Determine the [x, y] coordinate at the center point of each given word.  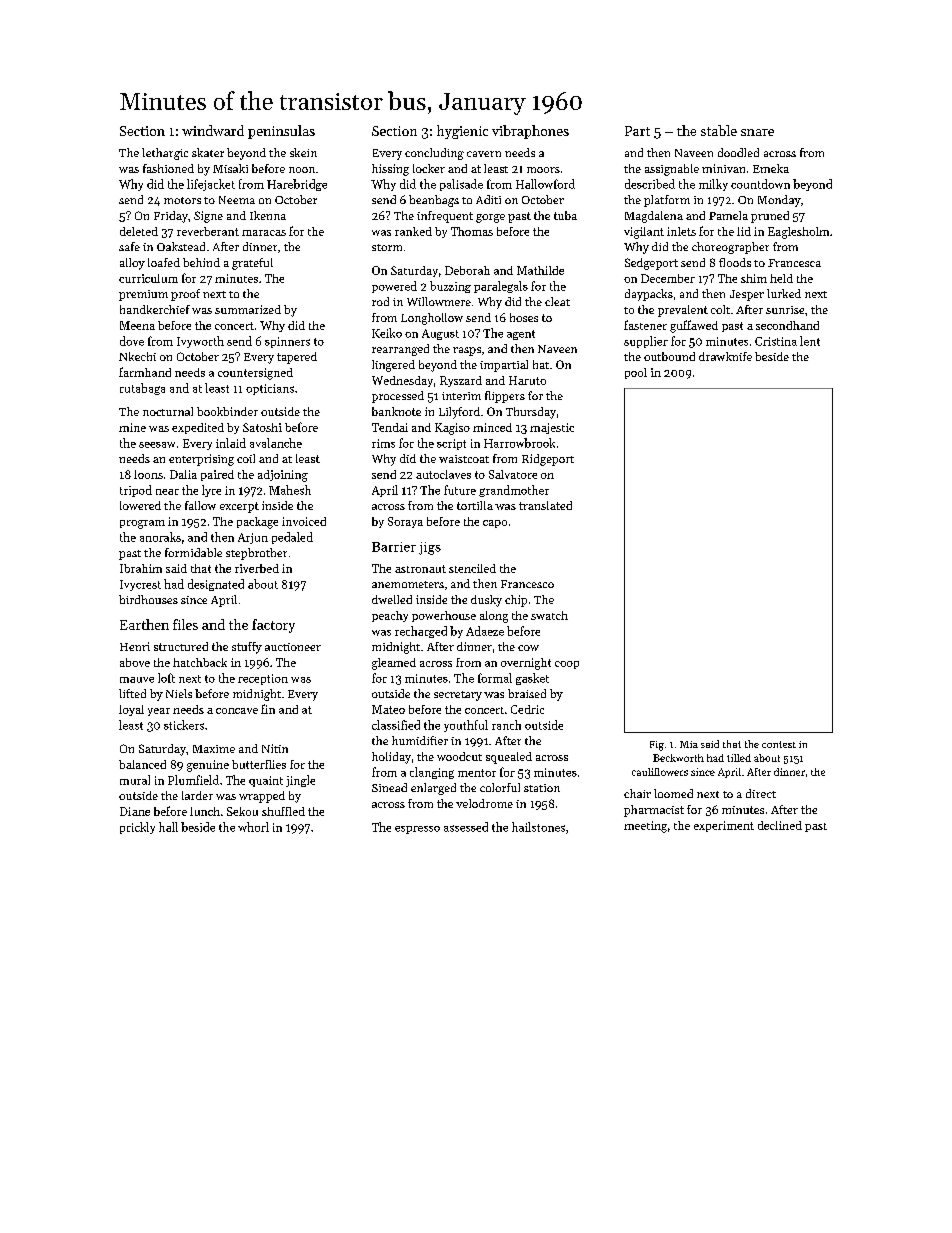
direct [761, 793]
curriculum [148, 278]
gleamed [394, 664]
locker [429, 168]
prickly [137, 828]
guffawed [694, 326]
